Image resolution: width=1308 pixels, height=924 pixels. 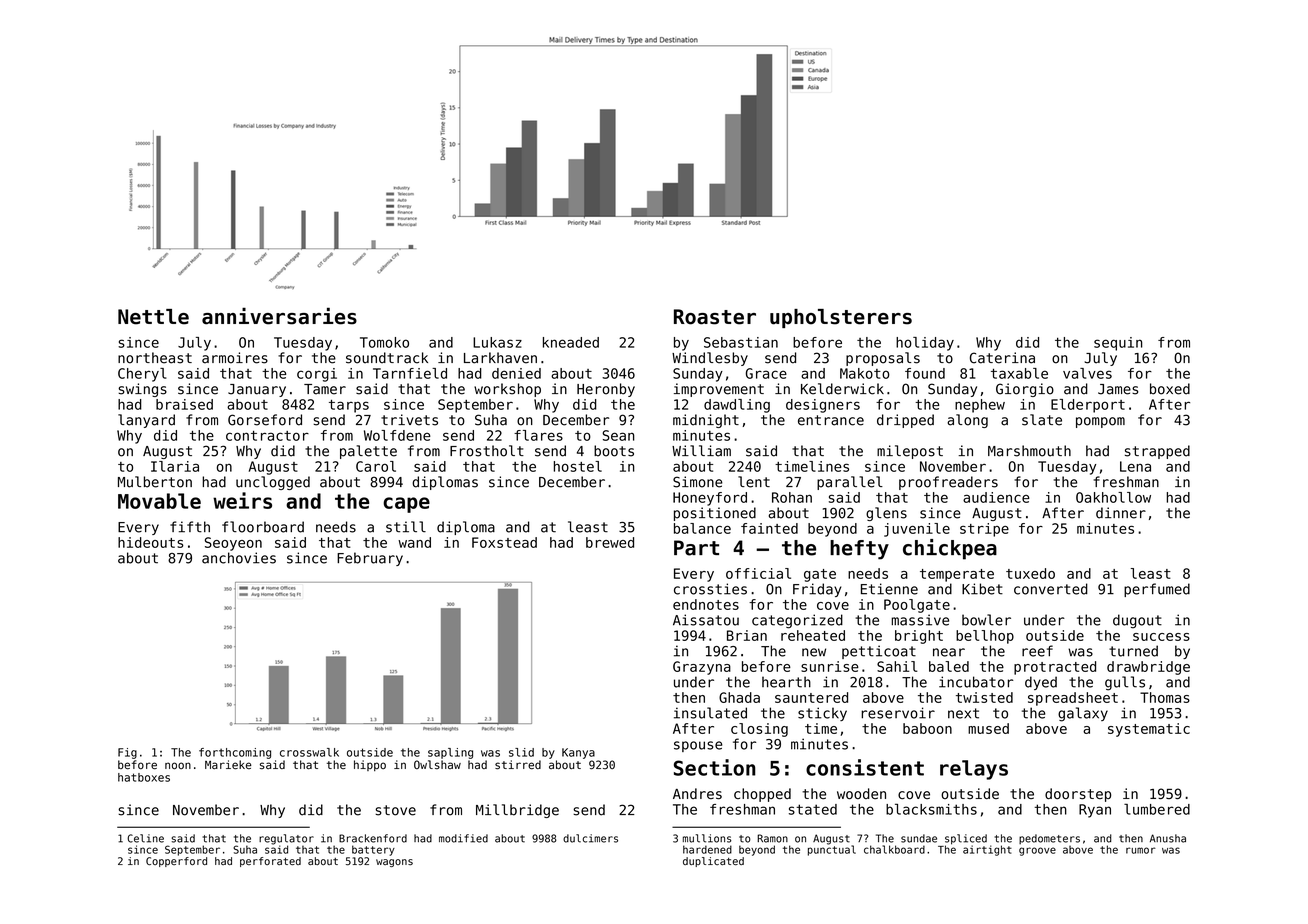 I want to click on Grazyna, so click(x=702, y=668).
